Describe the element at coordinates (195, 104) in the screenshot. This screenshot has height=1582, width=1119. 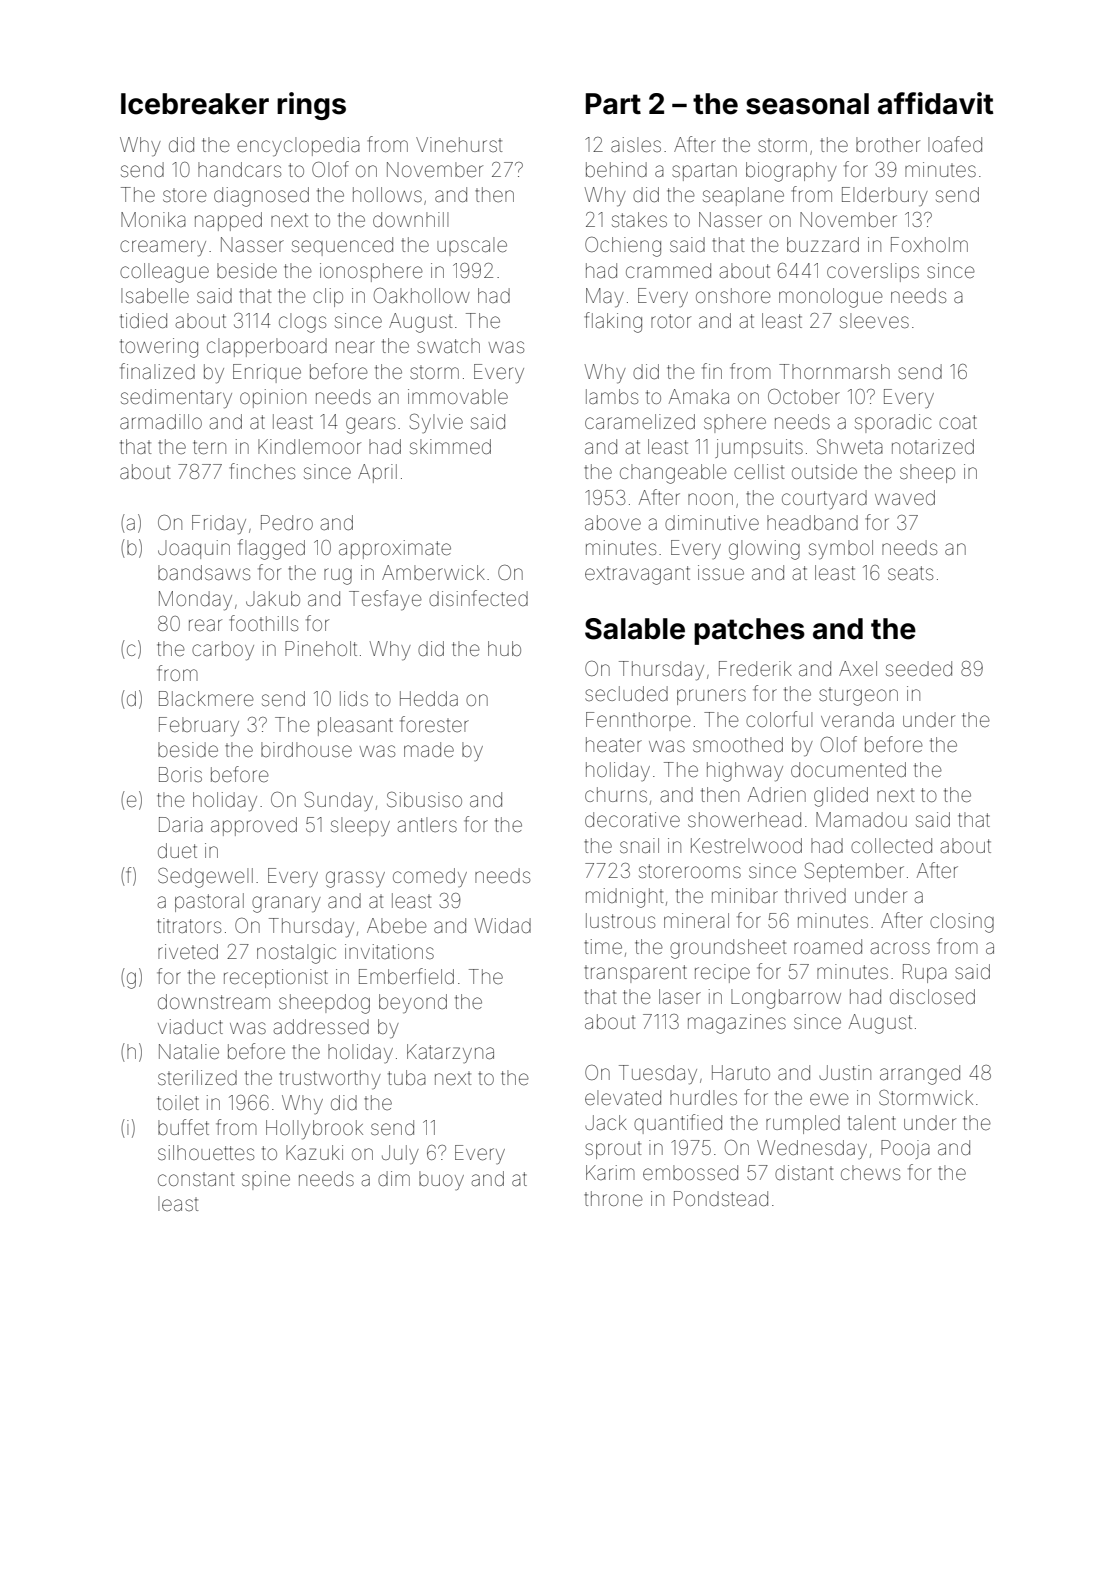
I see `Icebreaker` at that location.
